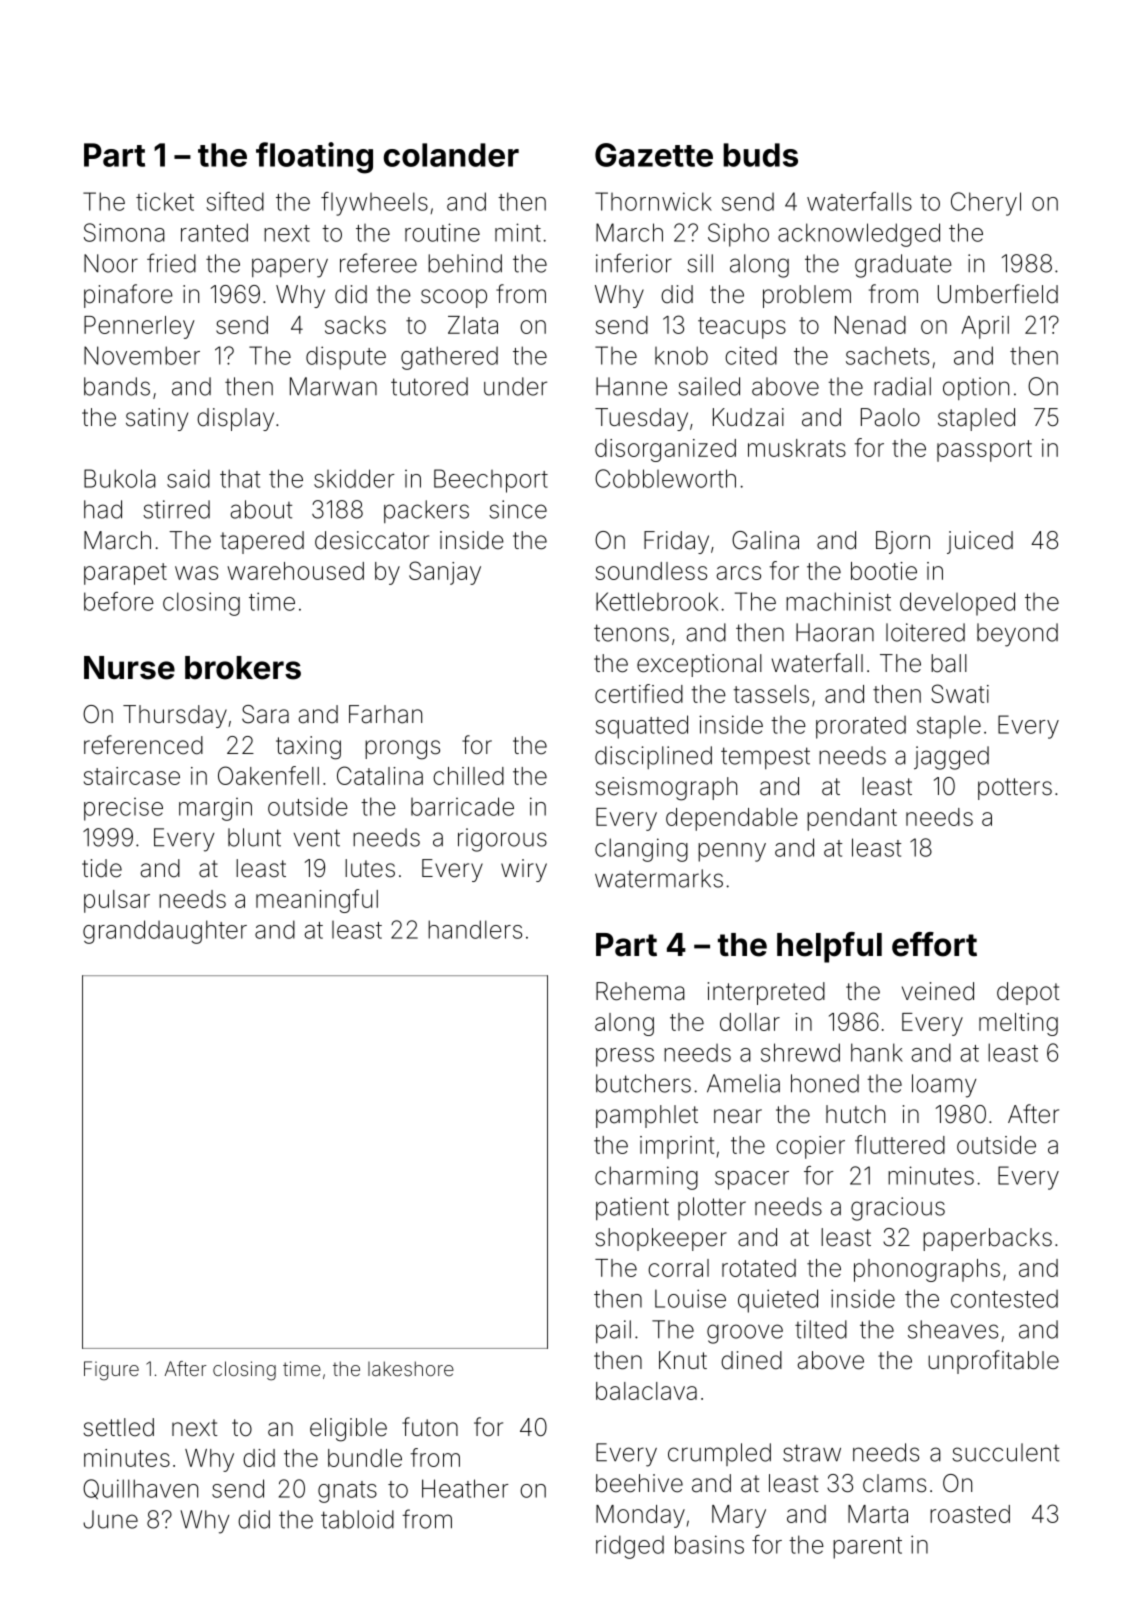  Describe the element at coordinates (613, 1331) in the screenshot. I see `pail` at that location.
